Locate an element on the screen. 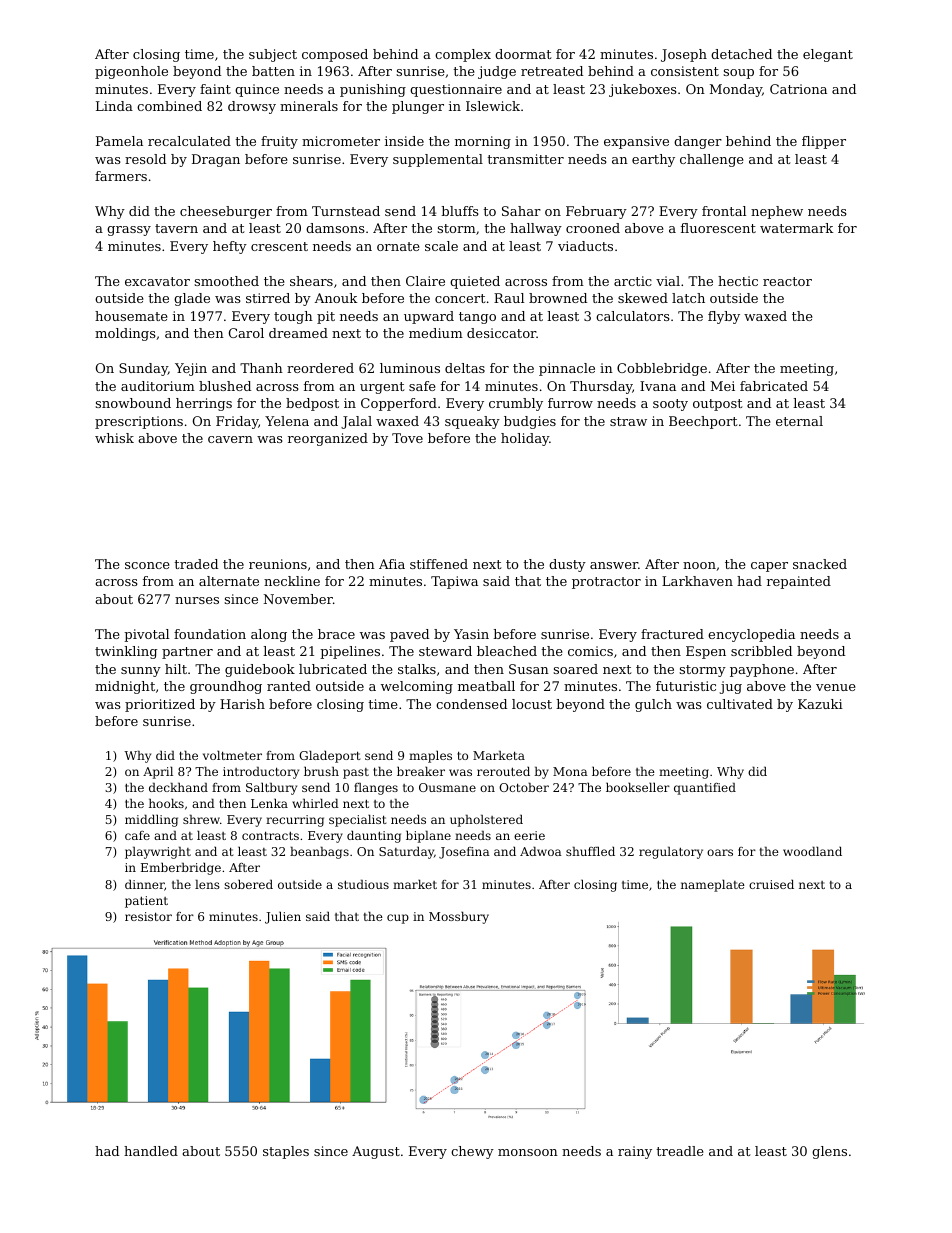  drowsy is located at coordinates (252, 107).
